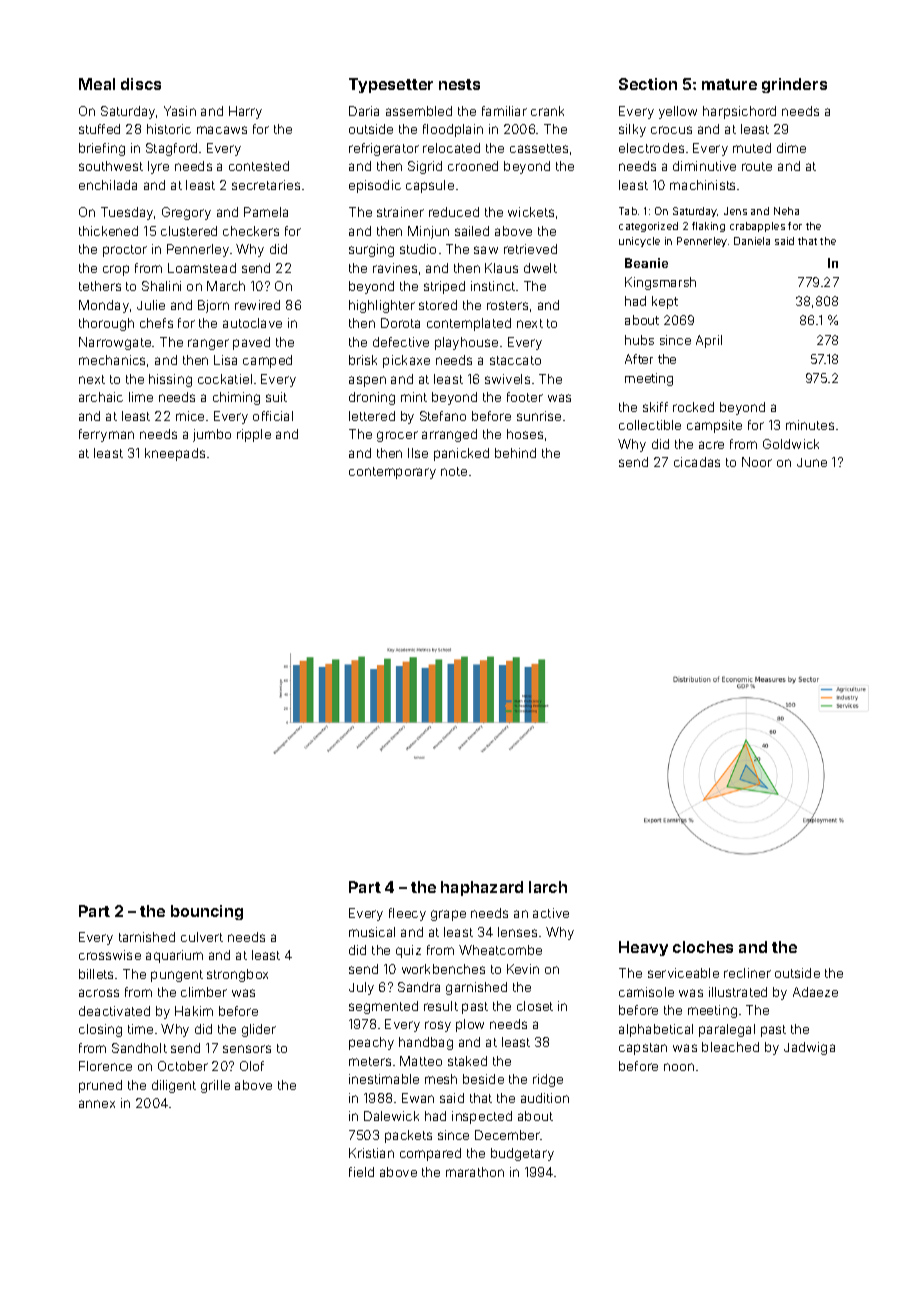 The image size is (924, 1308). I want to click on bouncing, so click(207, 912).
